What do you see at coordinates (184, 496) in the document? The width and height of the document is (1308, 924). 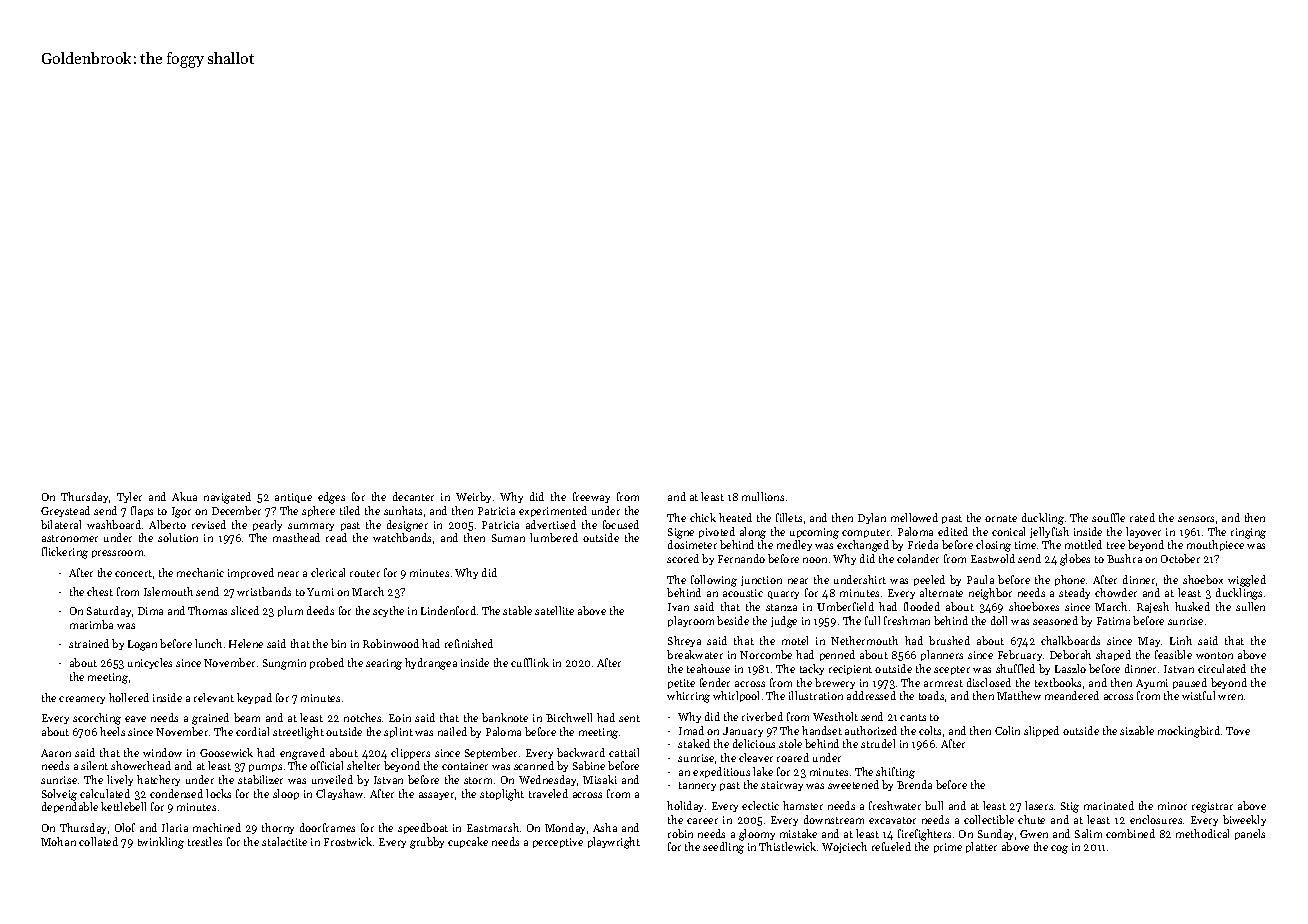 I see `Akua` at bounding box center [184, 496].
